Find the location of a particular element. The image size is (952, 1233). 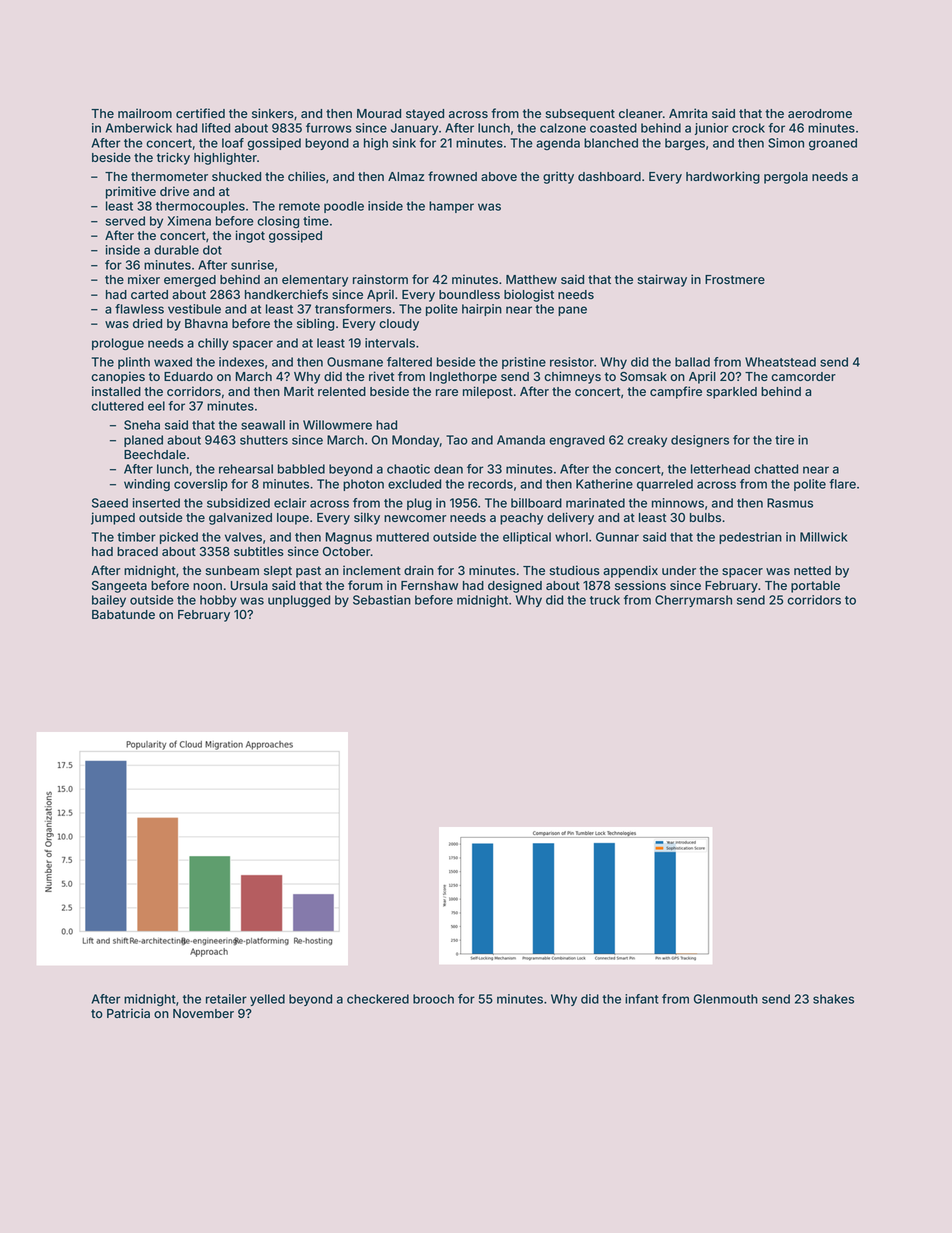

chilies is located at coordinates (306, 176).
